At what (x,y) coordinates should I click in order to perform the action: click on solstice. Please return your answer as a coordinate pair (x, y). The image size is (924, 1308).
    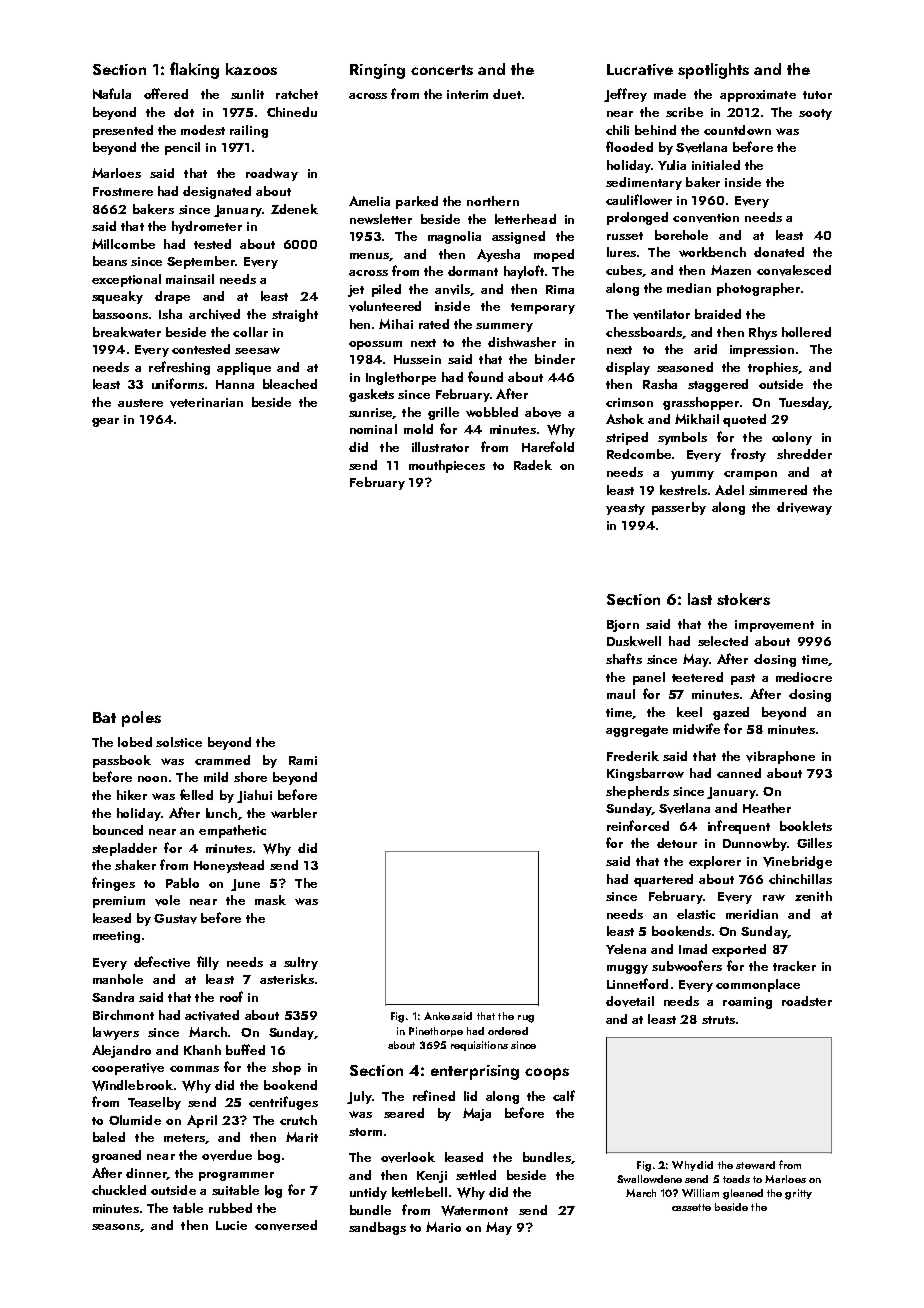
    Looking at the image, I should click on (179, 742).
